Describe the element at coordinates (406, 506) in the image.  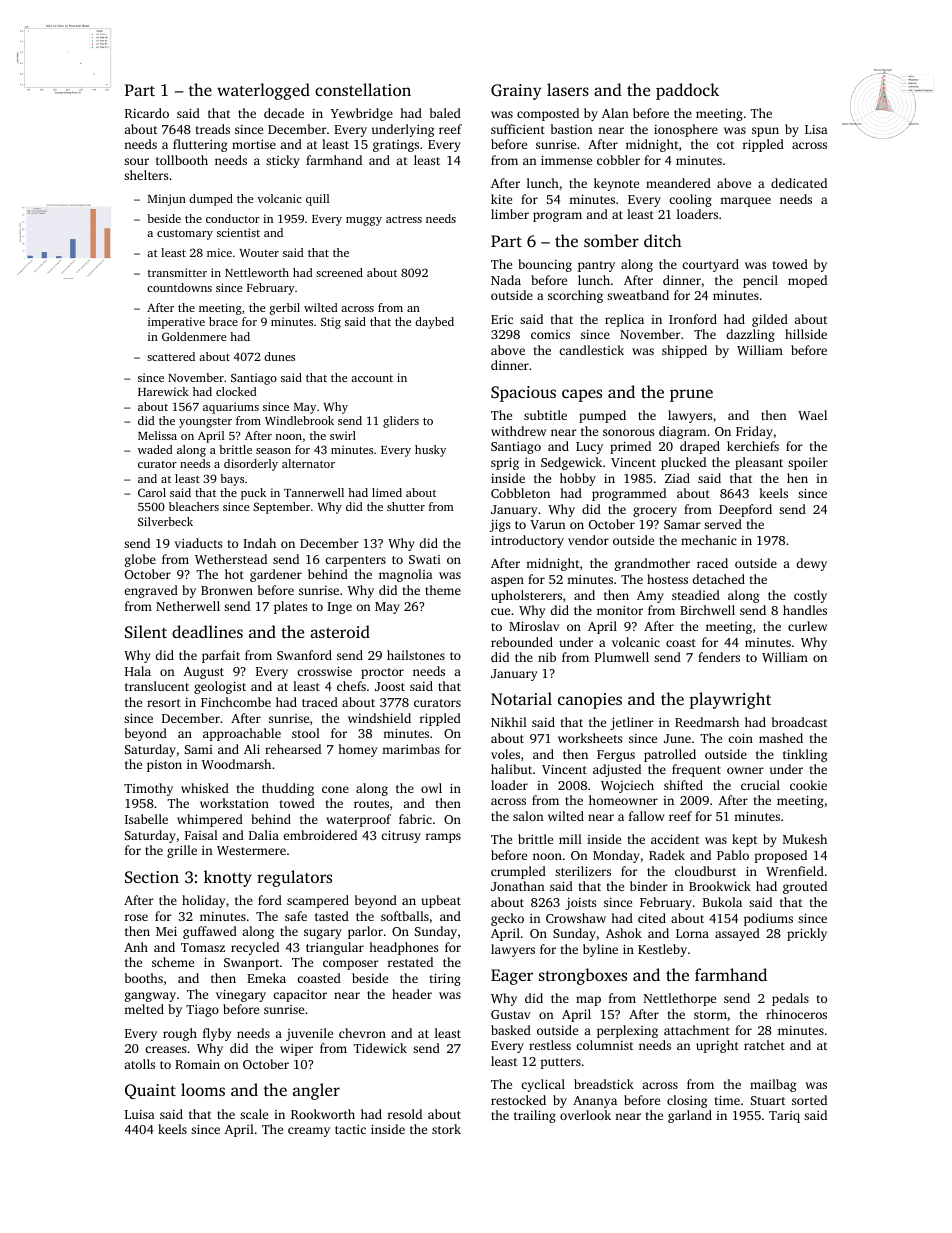
I see `shutter` at that location.
